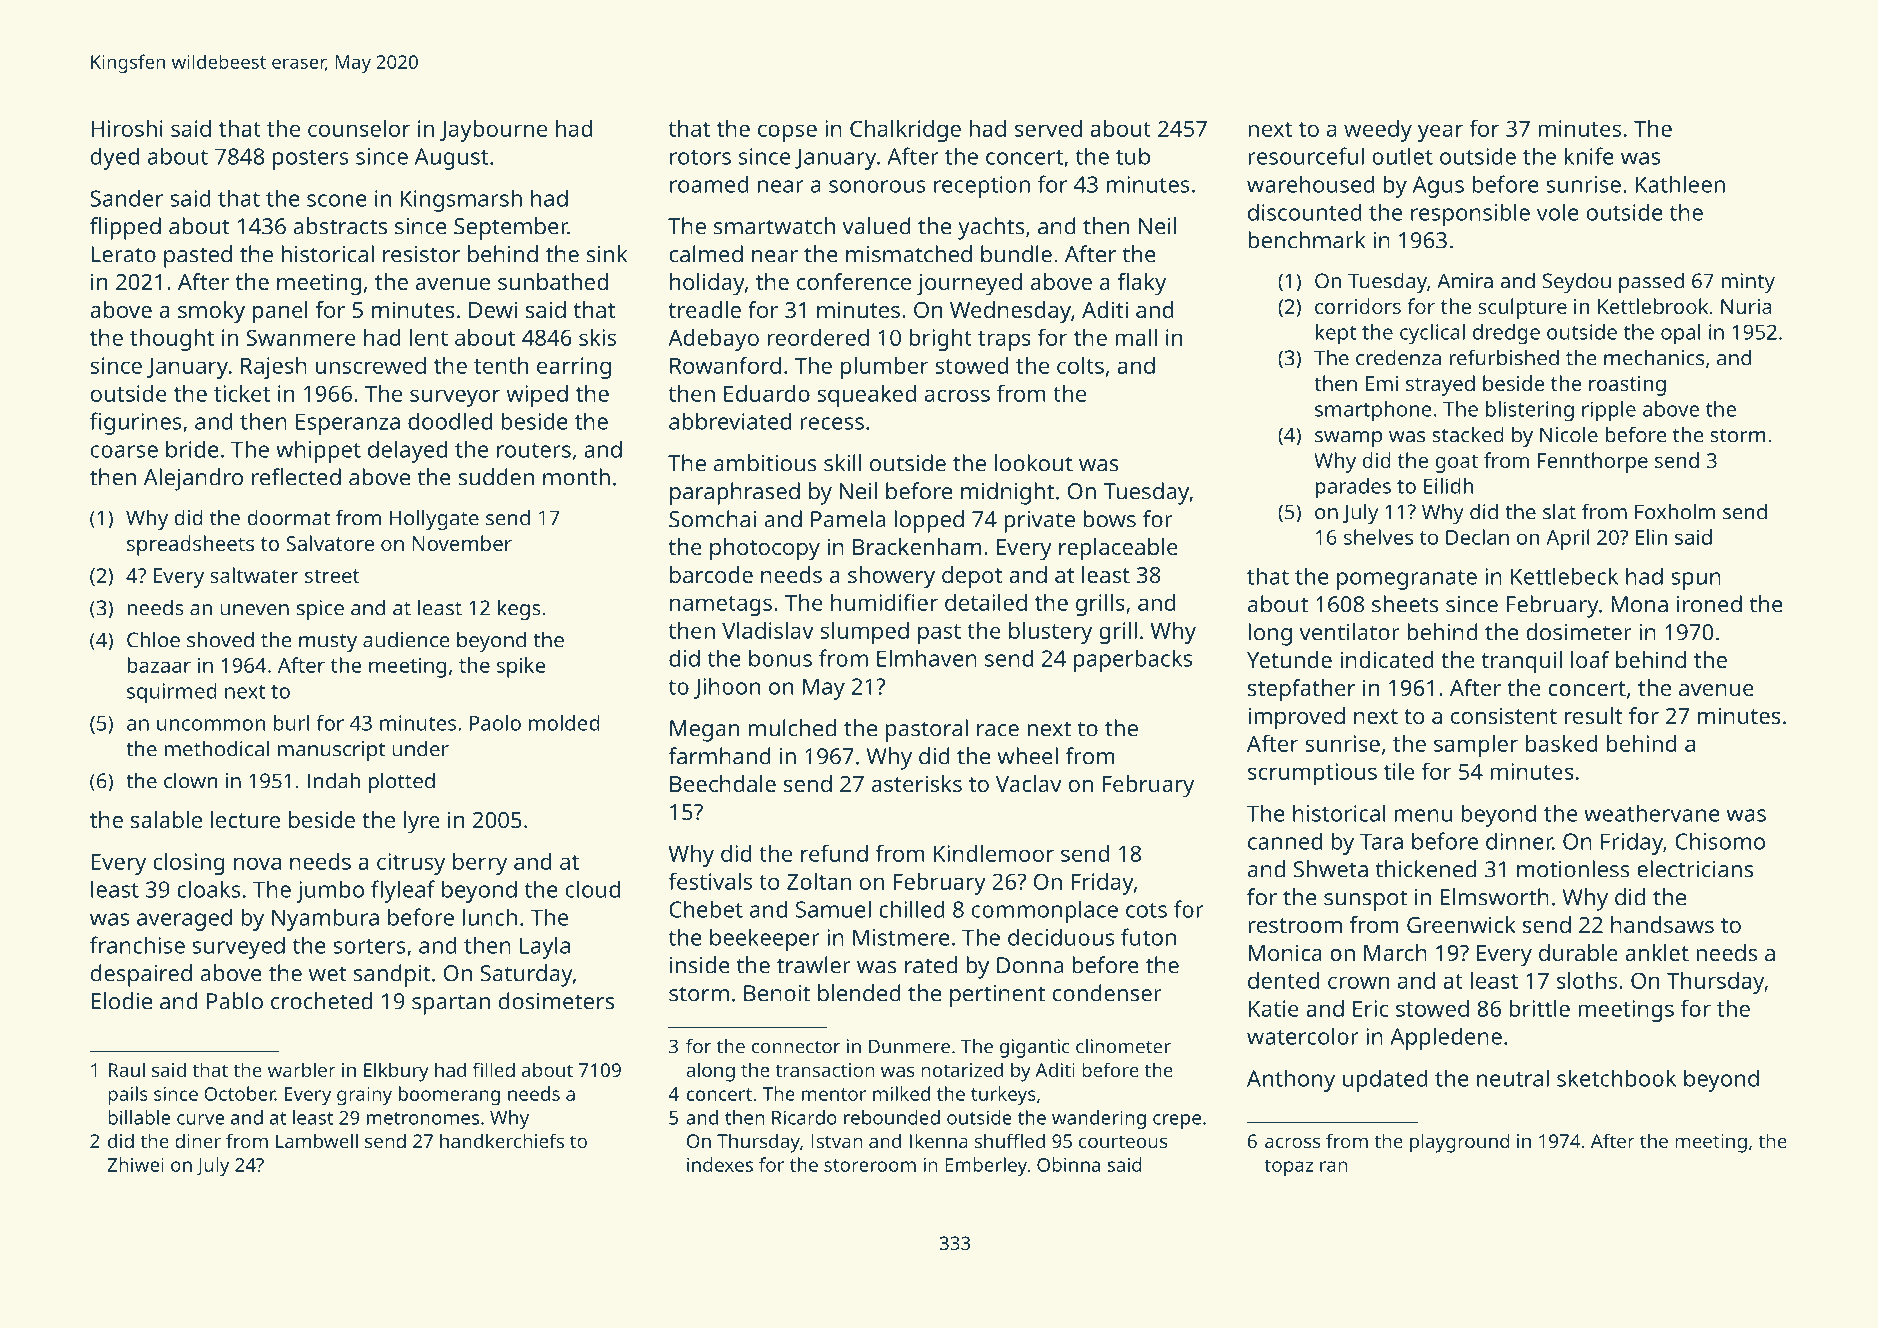 This document has width=1878, height=1328. Describe the element at coordinates (709, 184) in the document. I see `roamed` at that location.
